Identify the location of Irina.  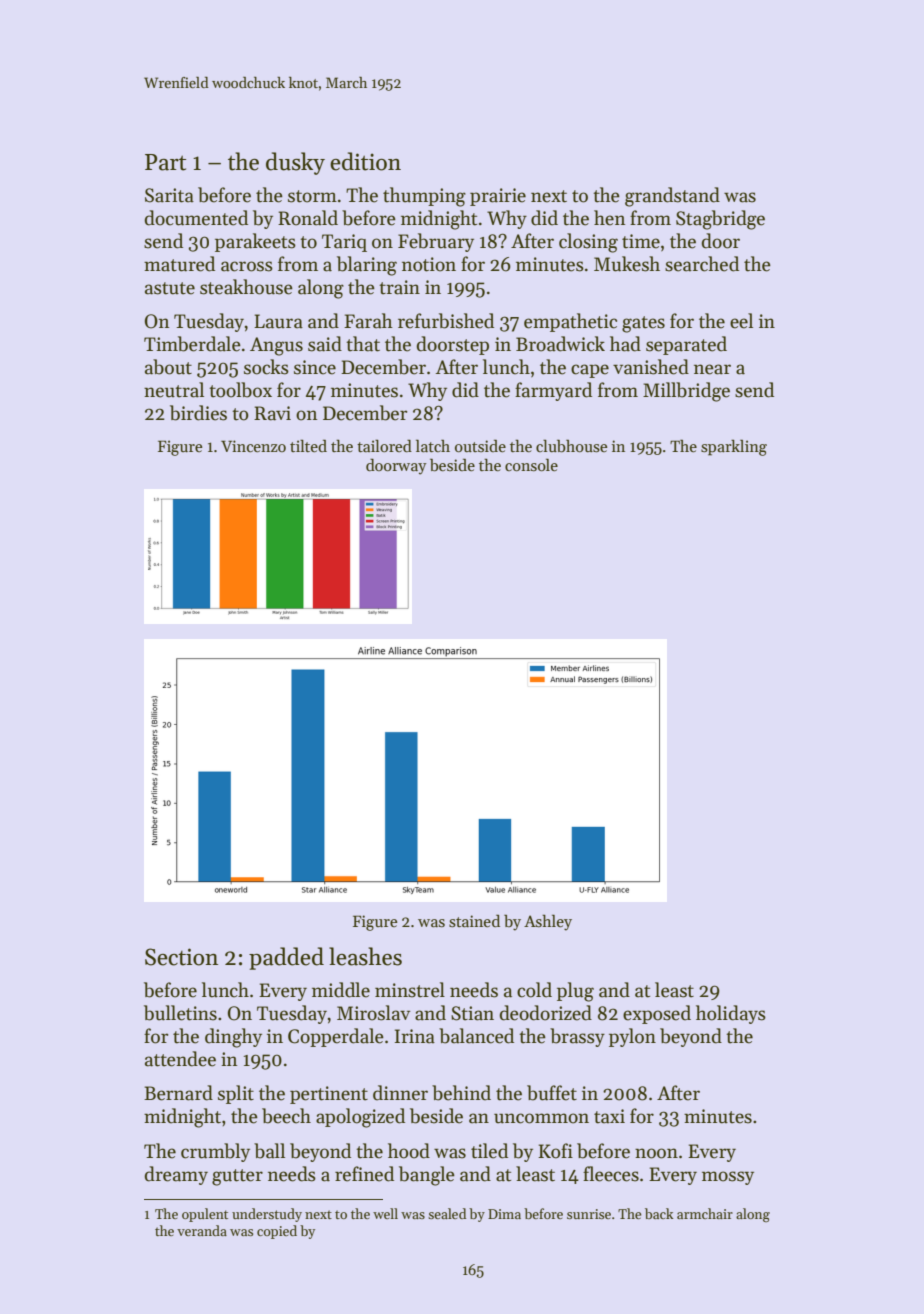
(415, 1036).
